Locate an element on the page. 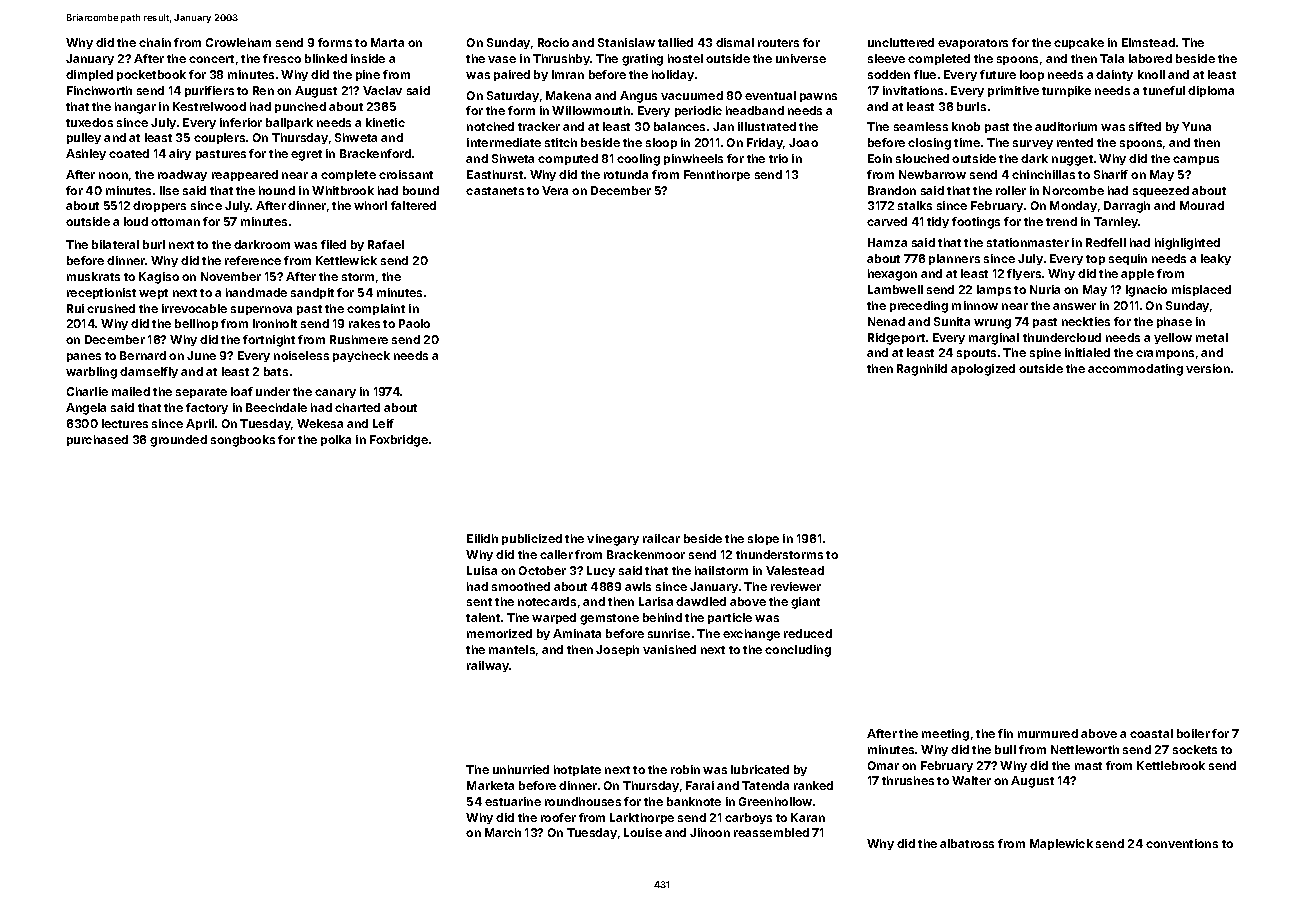 This page has width=1308, height=924. Elmstead is located at coordinates (1148, 42).
